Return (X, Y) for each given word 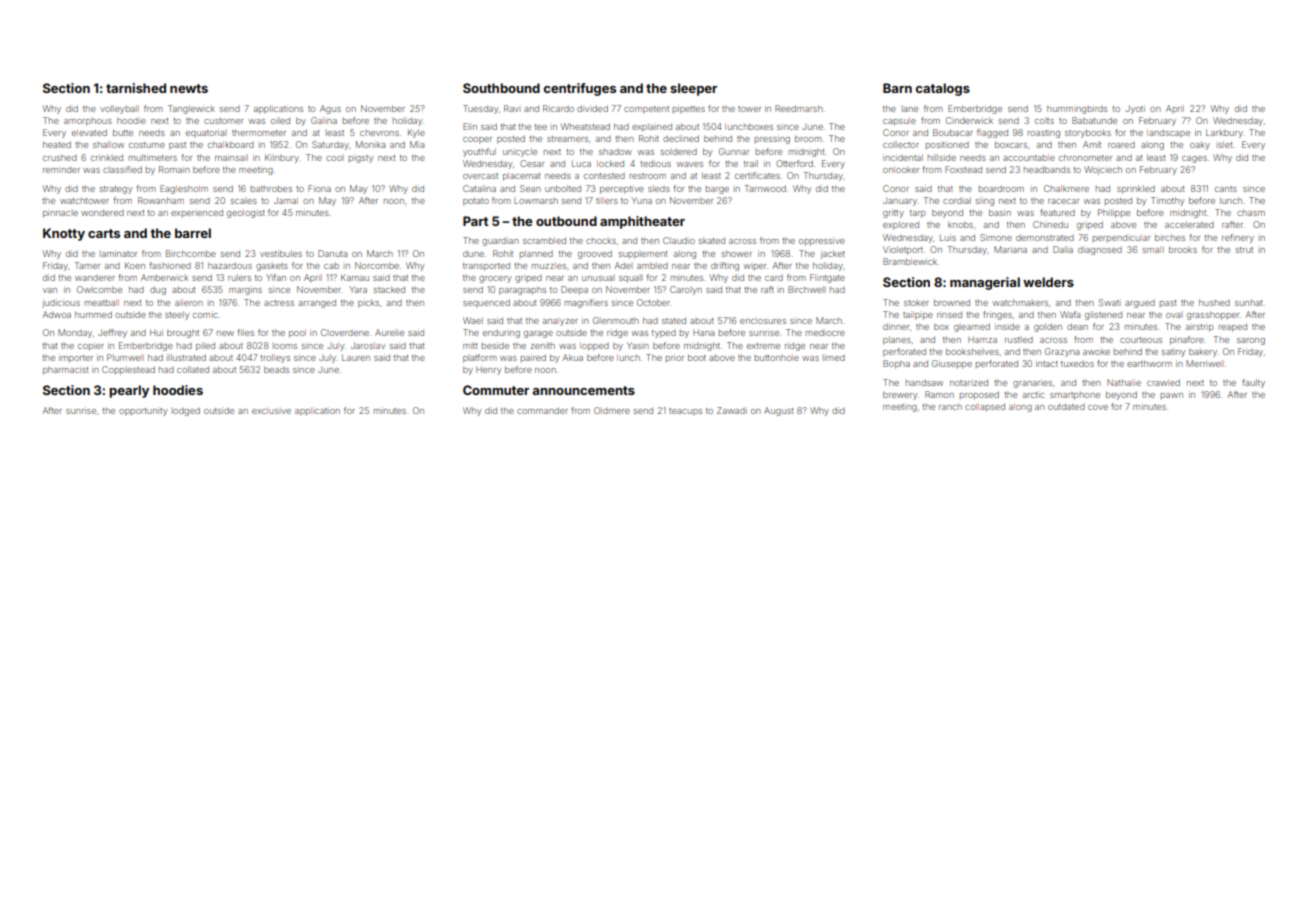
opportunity (143, 411)
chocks (601, 241)
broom (808, 138)
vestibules (281, 253)
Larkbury (1224, 133)
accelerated (1189, 224)
